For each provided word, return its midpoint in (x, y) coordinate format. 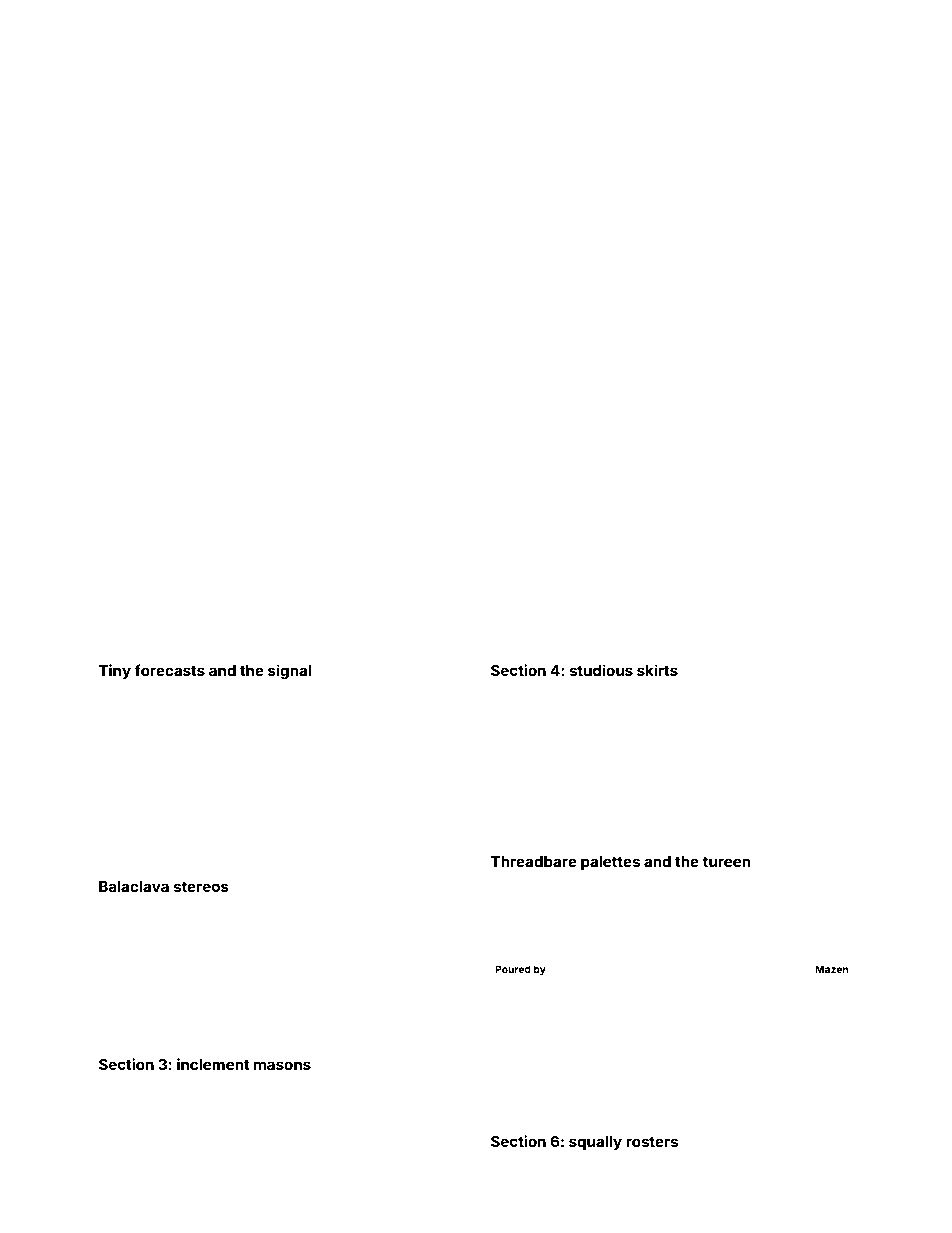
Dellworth (699, 743)
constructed (278, 1183)
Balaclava (134, 886)
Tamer (194, 704)
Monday (134, 954)
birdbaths (738, 1094)
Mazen (831, 969)
